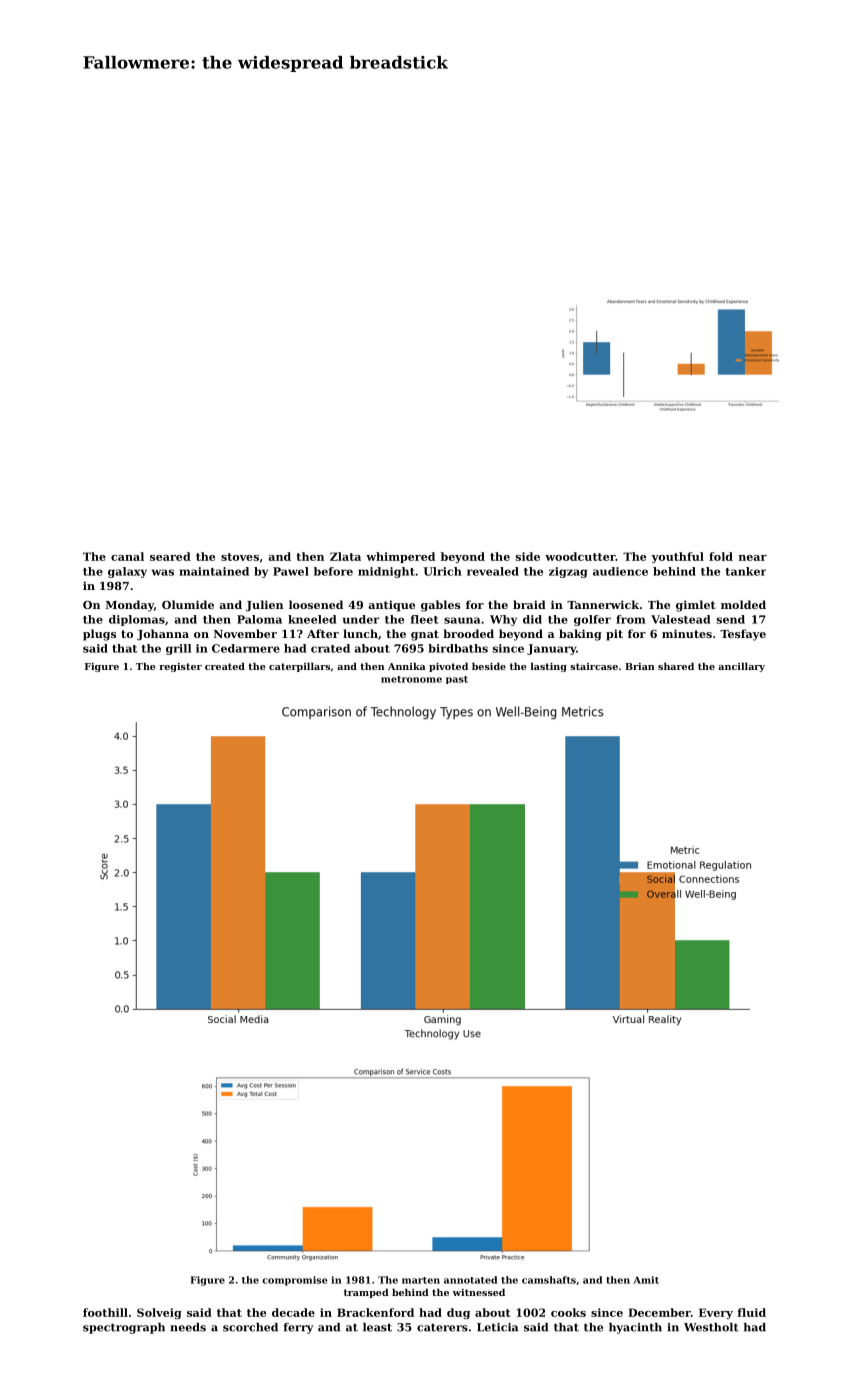  Describe the element at coordinates (741, 667) in the page. I see `ancillary` at that location.
